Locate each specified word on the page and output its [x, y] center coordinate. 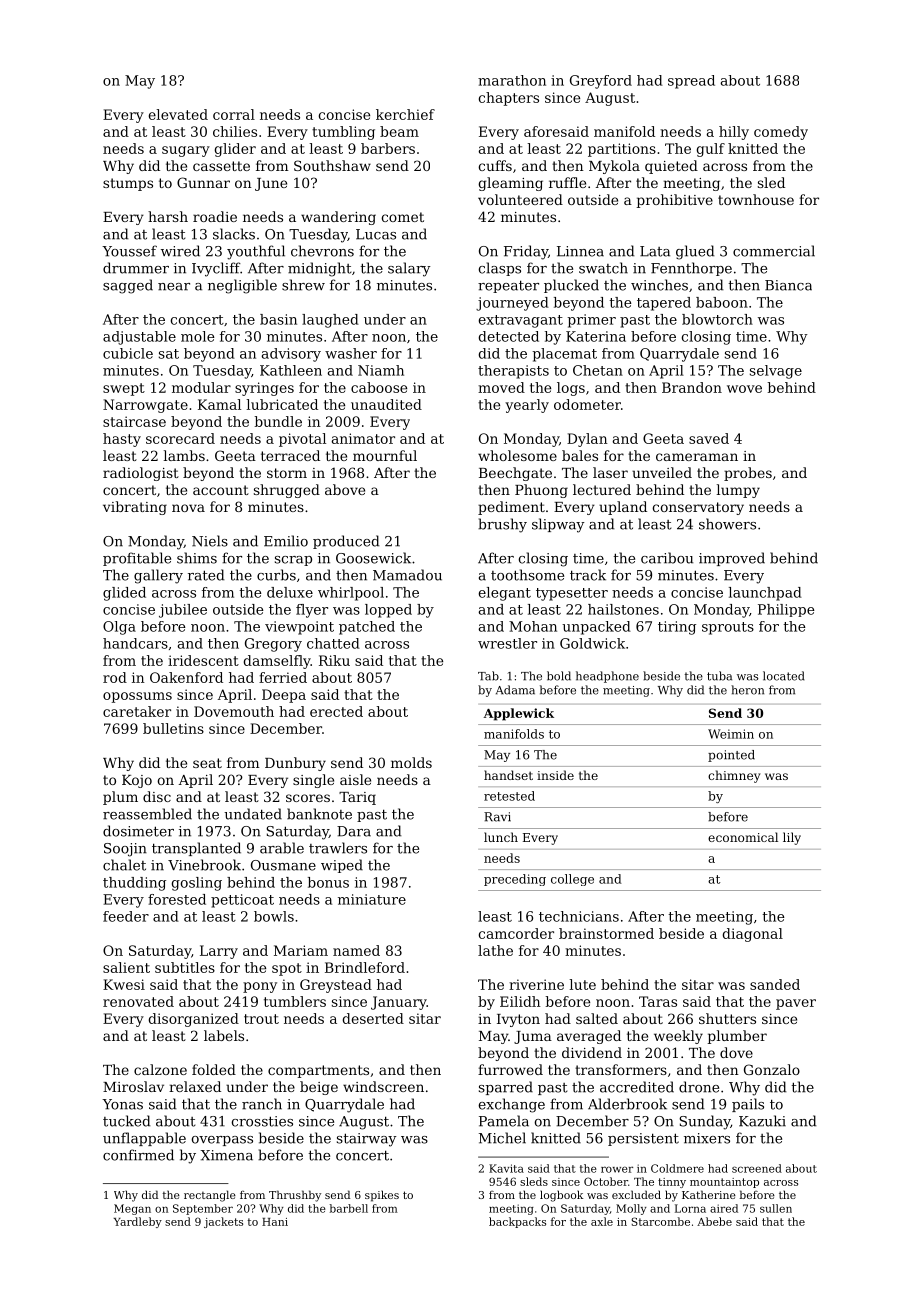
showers [727, 524]
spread [691, 82]
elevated [178, 114]
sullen [776, 1208]
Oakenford [186, 677]
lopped [388, 611]
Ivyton [518, 1020]
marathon [512, 80]
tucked [126, 1121]
